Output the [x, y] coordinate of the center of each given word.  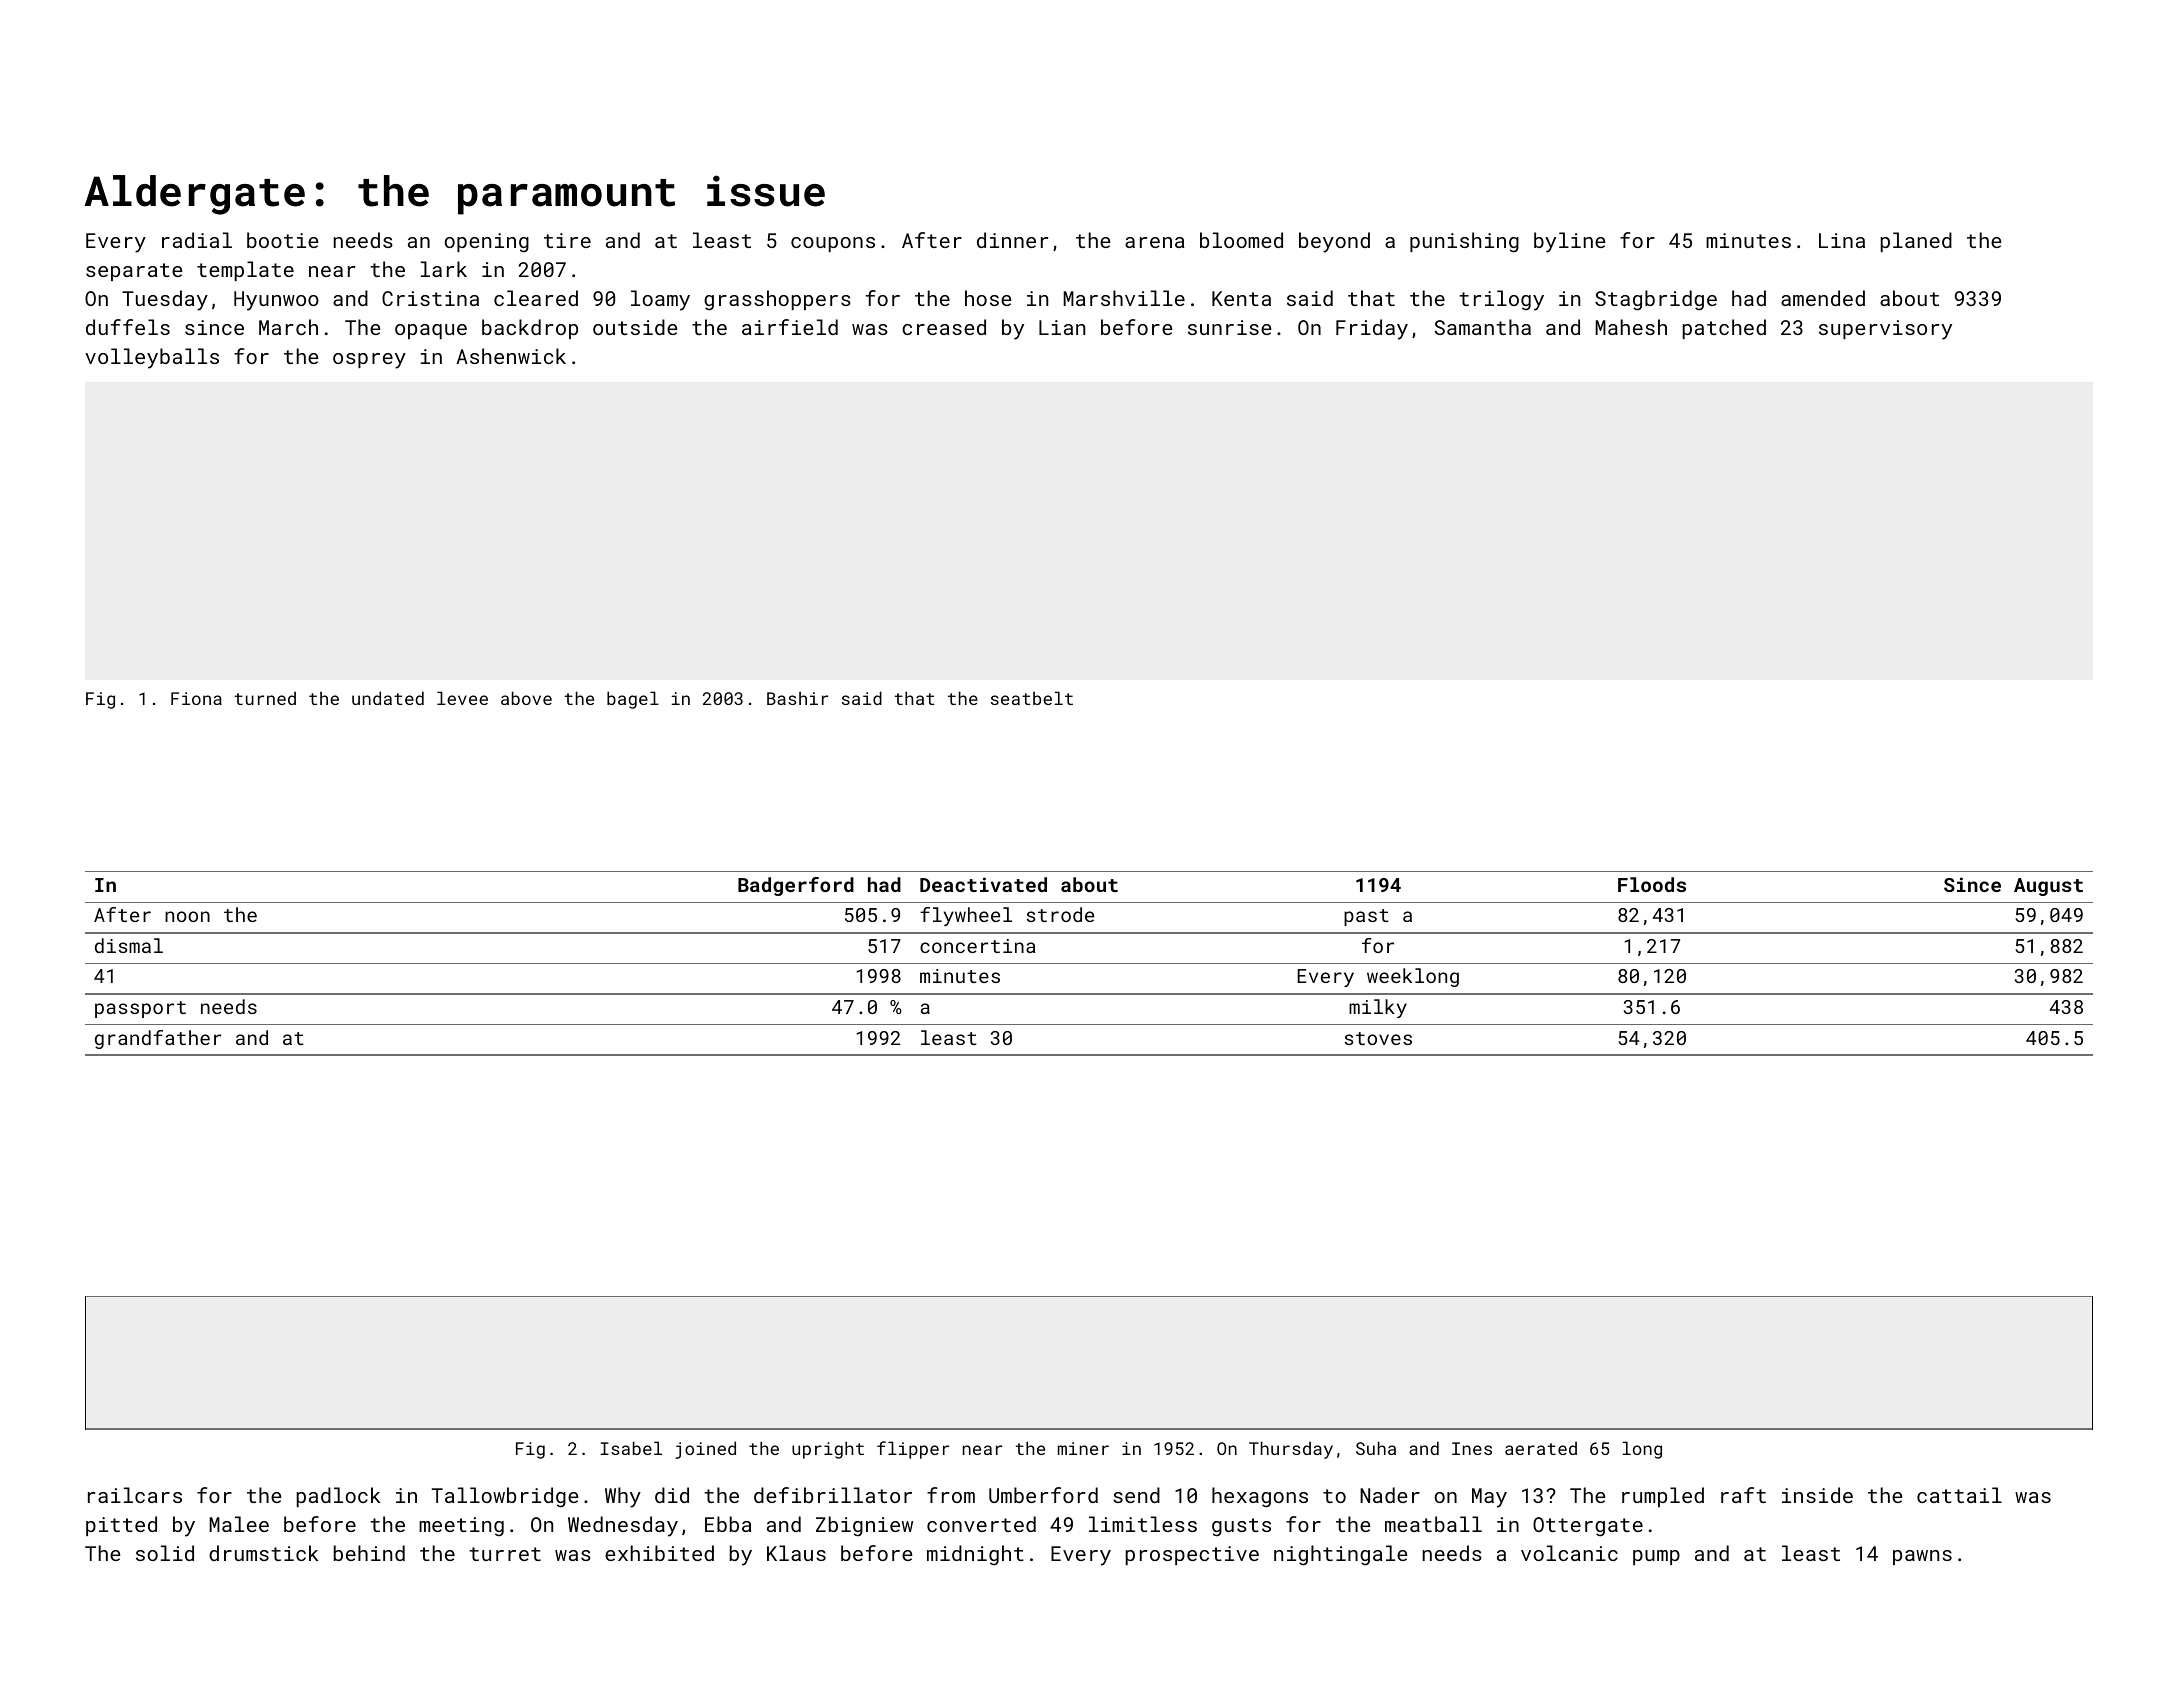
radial [197, 240]
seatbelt [1032, 698]
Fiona [196, 698]
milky [1378, 1008]
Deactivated [983, 884]
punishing [1464, 242]
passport [140, 1009]
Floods [1652, 884]
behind [369, 1553]
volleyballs [152, 358]
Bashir [797, 698]
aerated [1541, 1448]
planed [1916, 242]
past [1366, 917]
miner [1083, 1448]
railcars [135, 1495]
